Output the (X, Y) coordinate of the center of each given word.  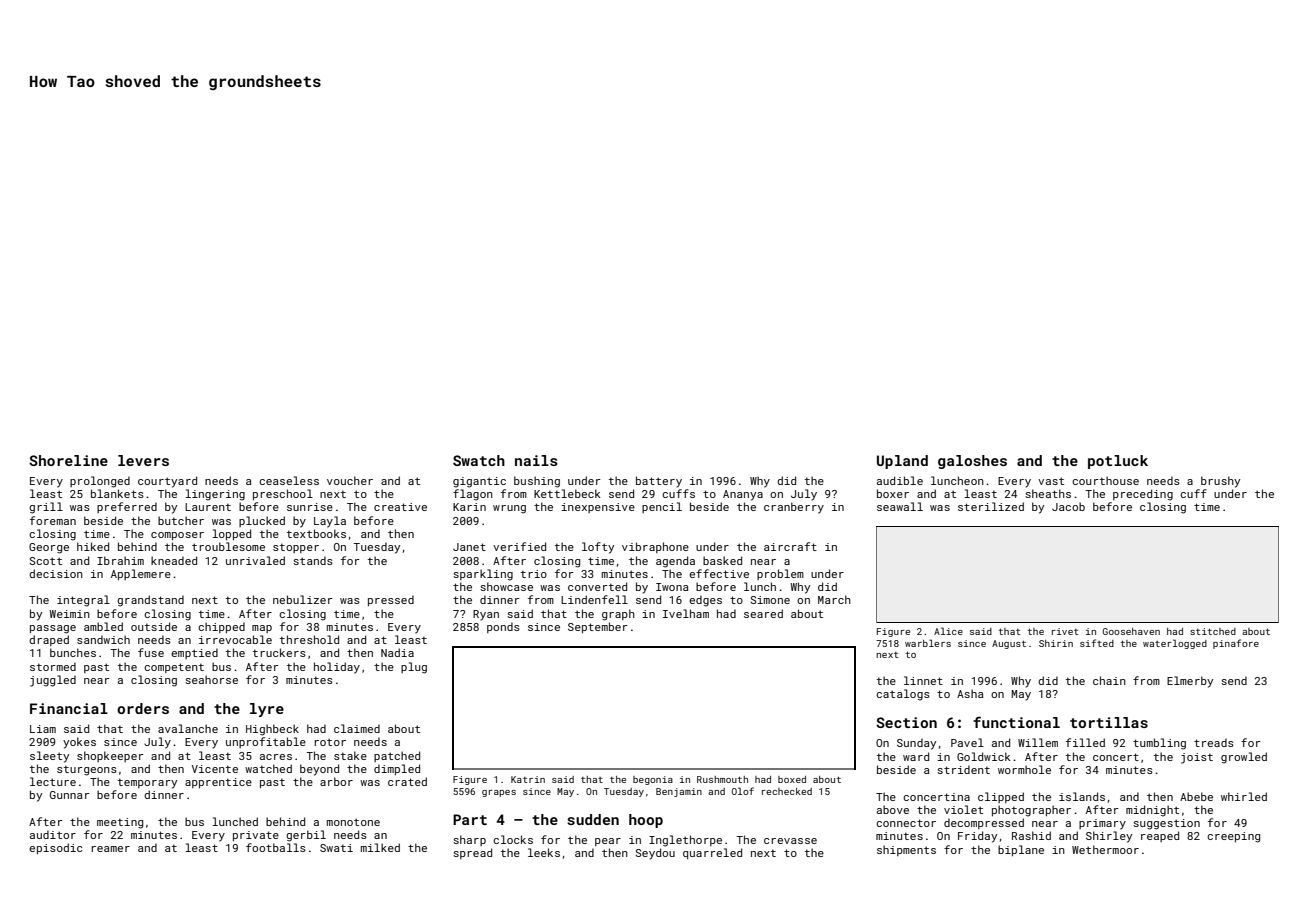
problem (780, 574)
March (834, 599)
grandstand (150, 601)
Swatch (479, 460)
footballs (276, 847)
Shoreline (68, 460)
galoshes (972, 462)
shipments (906, 850)
